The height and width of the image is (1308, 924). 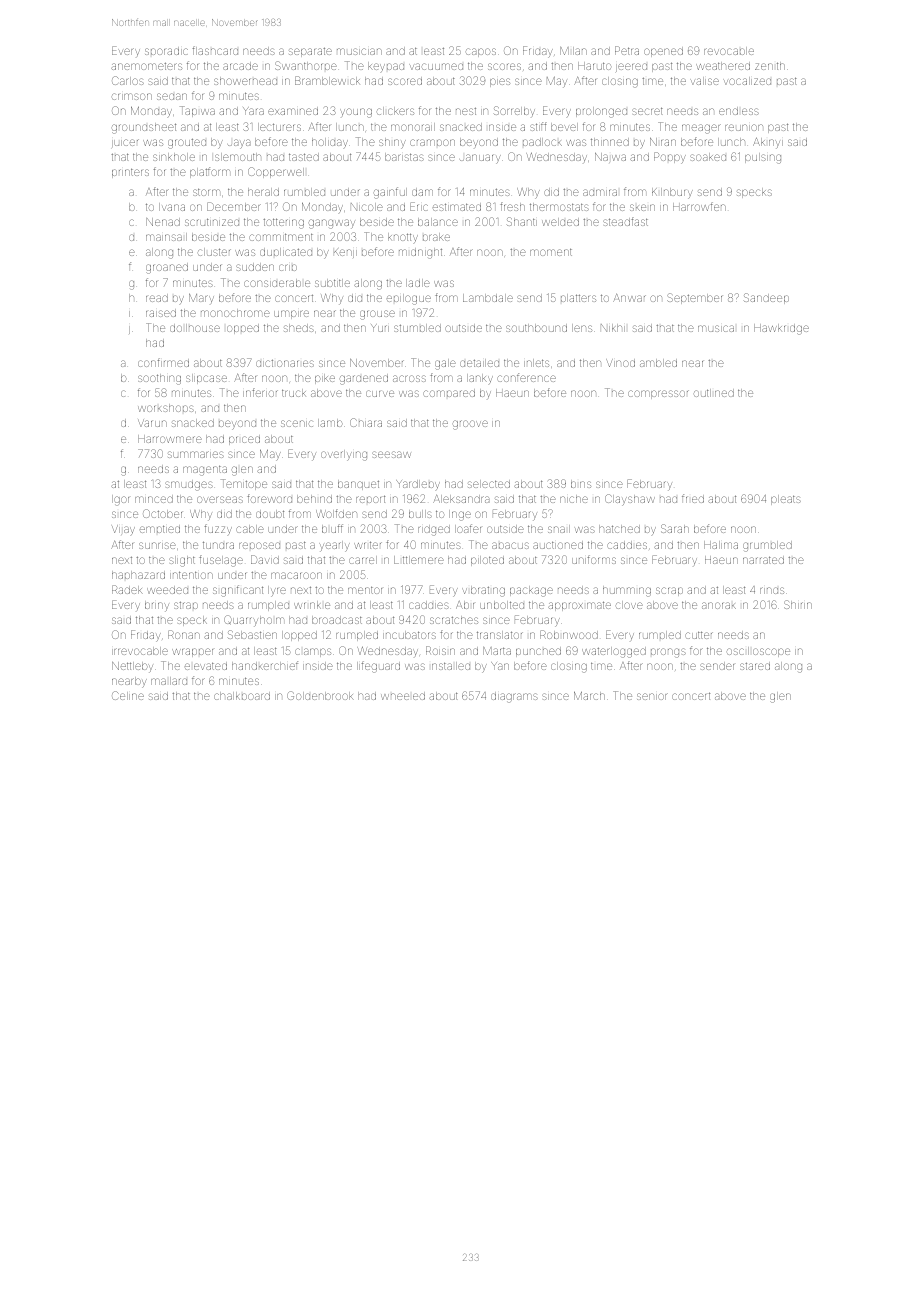 What do you see at coordinates (417, 328) in the image?
I see `stumbled` at bounding box center [417, 328].
